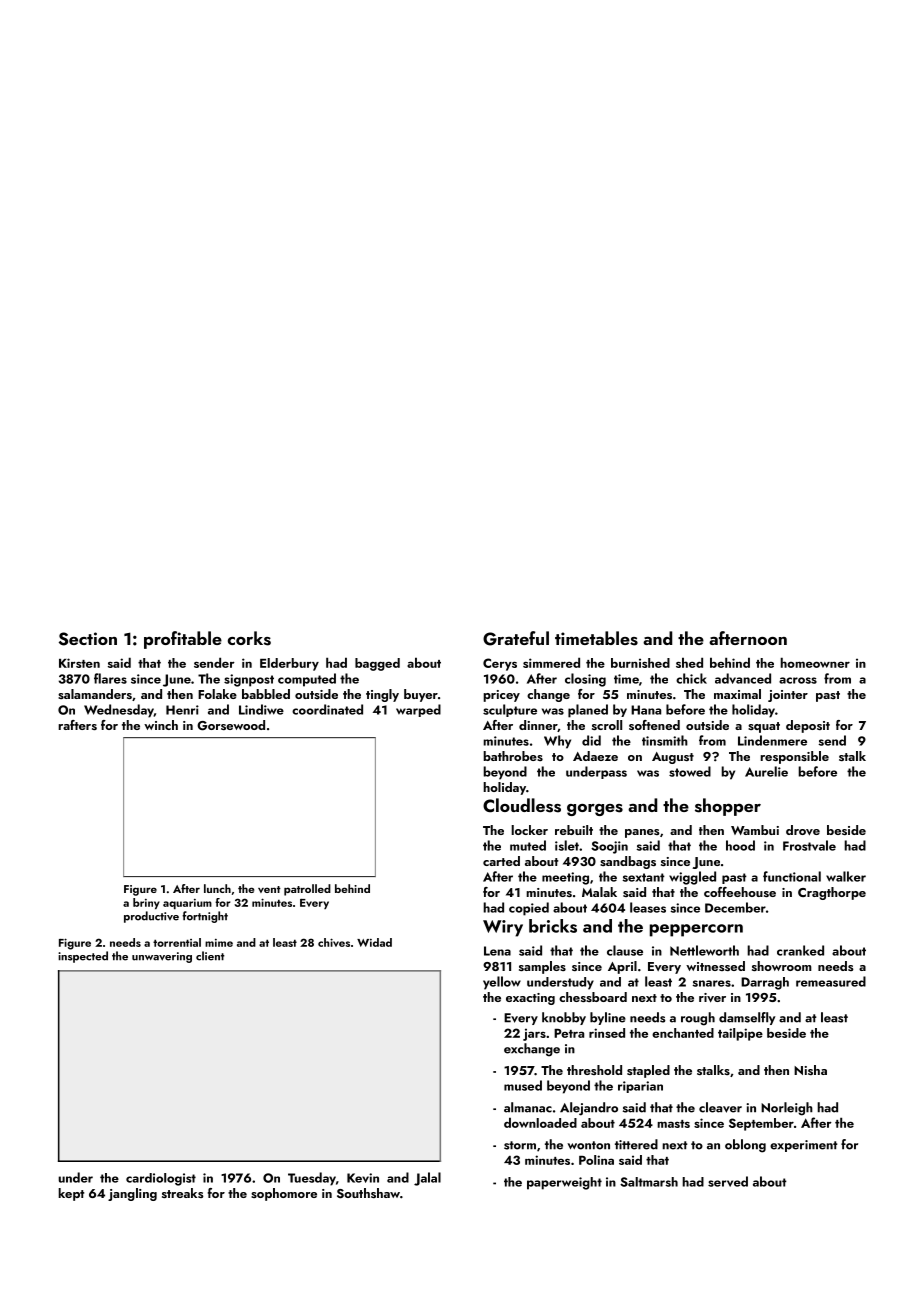 The image size is (924, 1308). I want to click on warped, so click(418, 710).
